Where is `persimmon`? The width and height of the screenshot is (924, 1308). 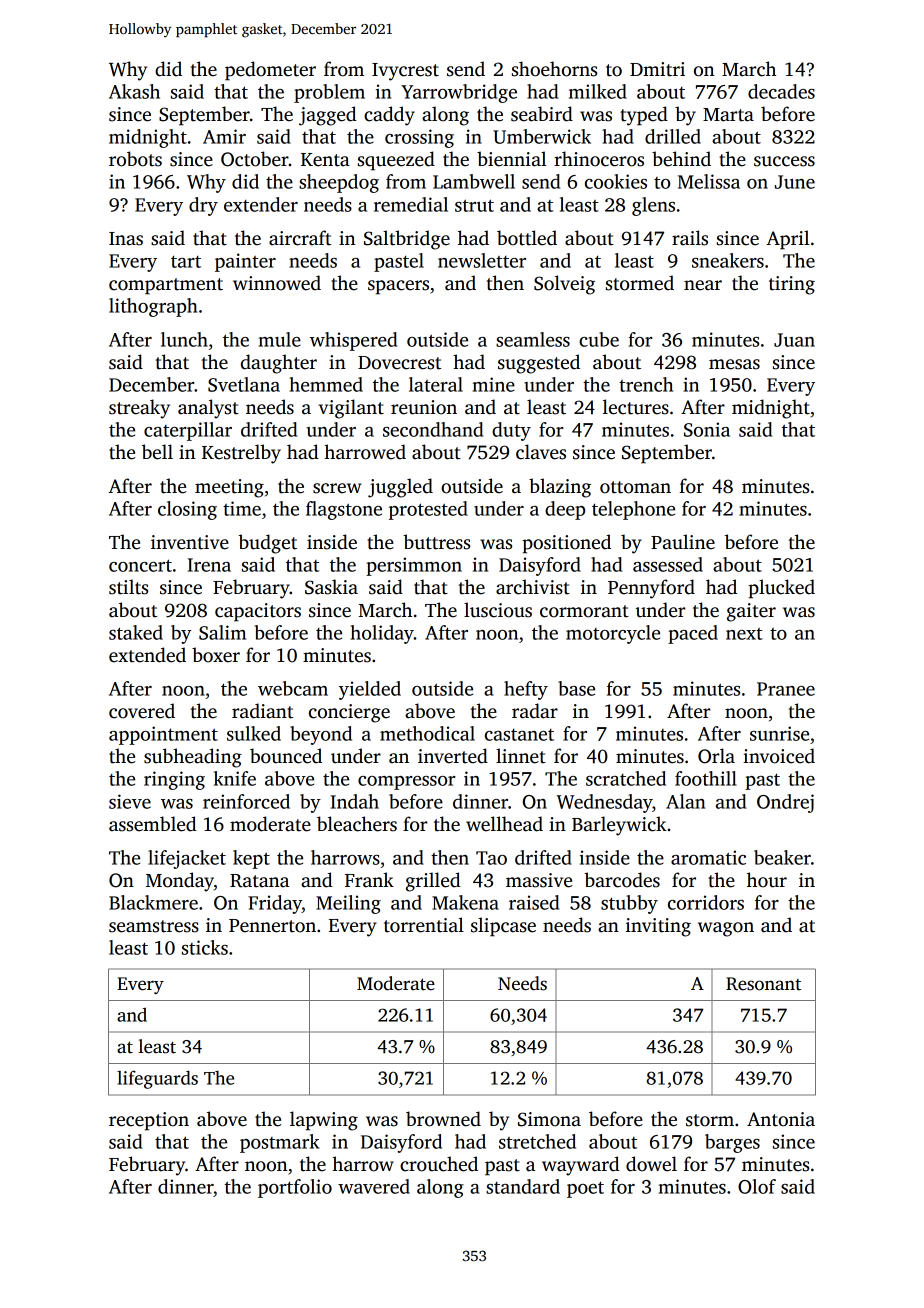
persimmon is located at coordinates (414, 566).
